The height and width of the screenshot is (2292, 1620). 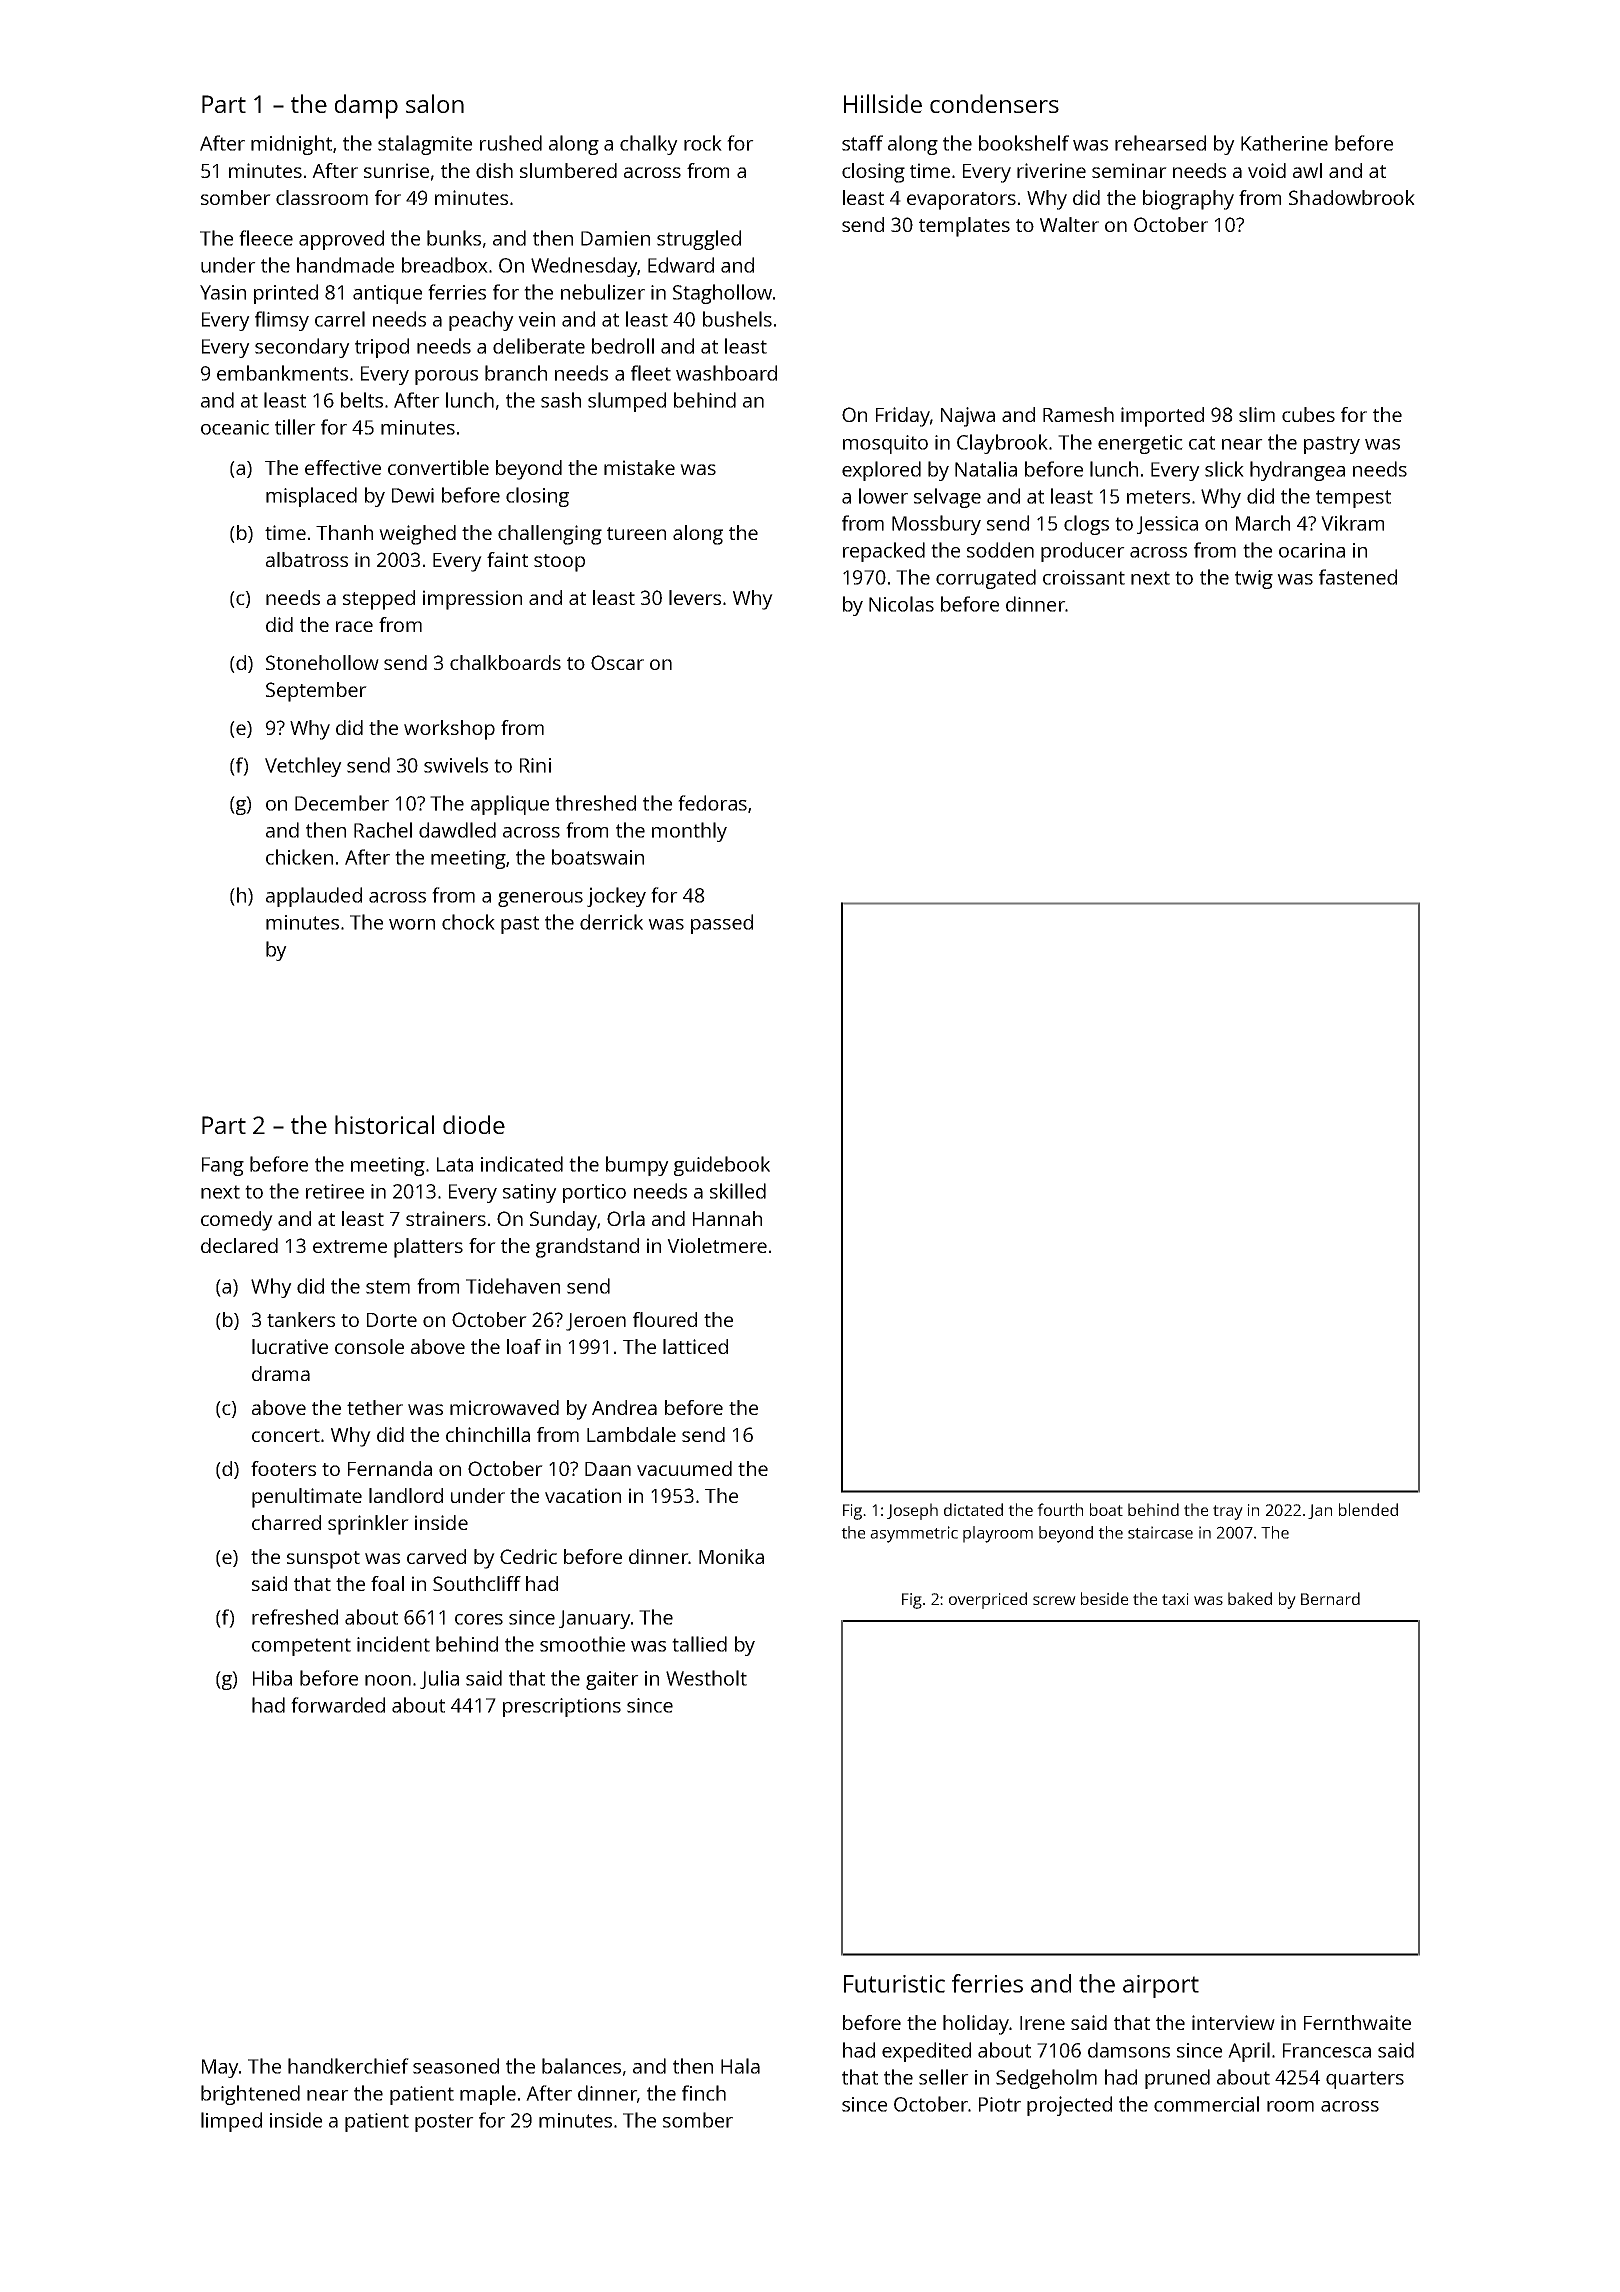 What do you see at coordinates (316, 692) in the screenshot?
I see `September` at bounding box center [316, 692].
